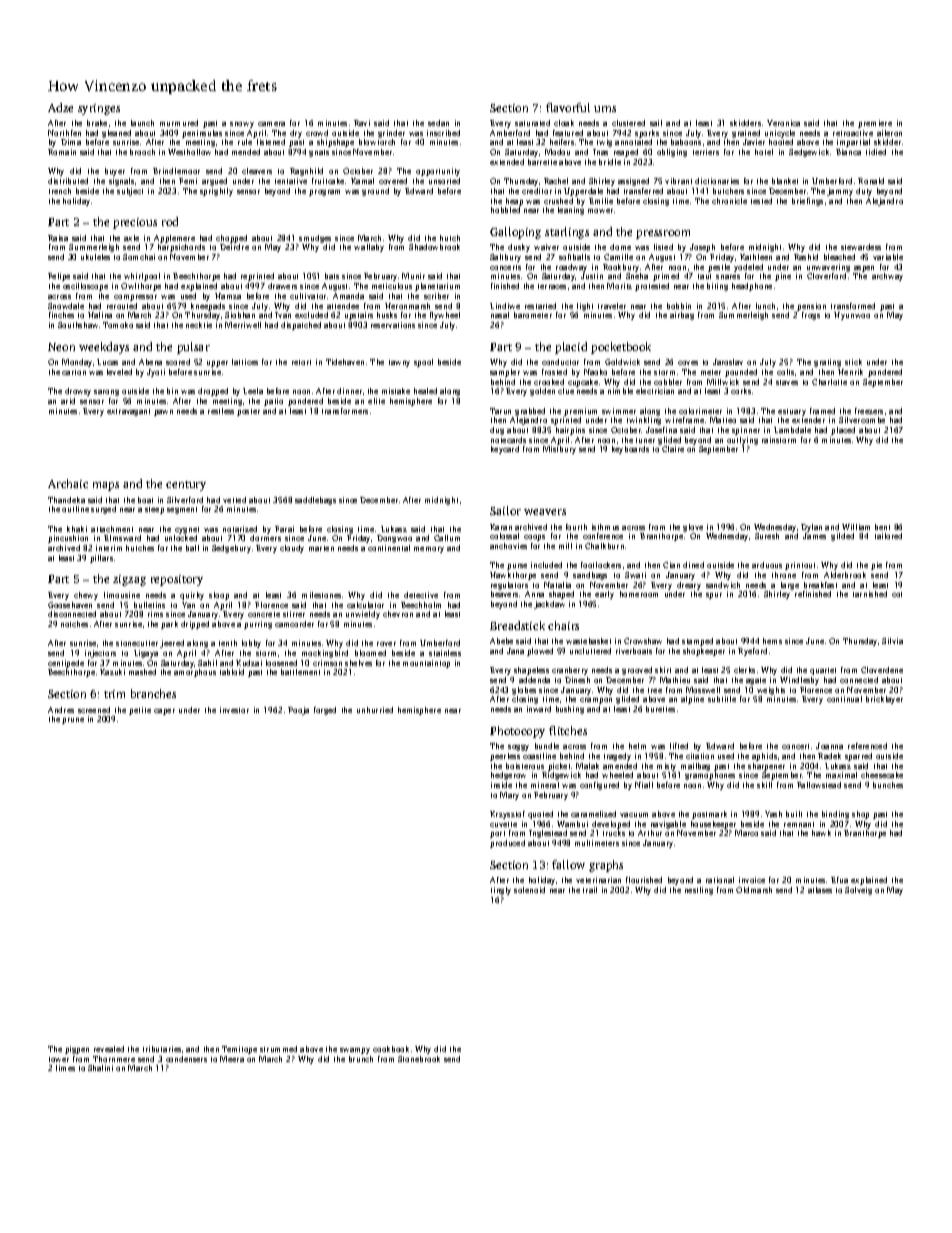 The width and height of the screenshot is (952, 1233). Describe the element at coordinates (179, 123) in the screenshot. I see `murmured` at that location.
